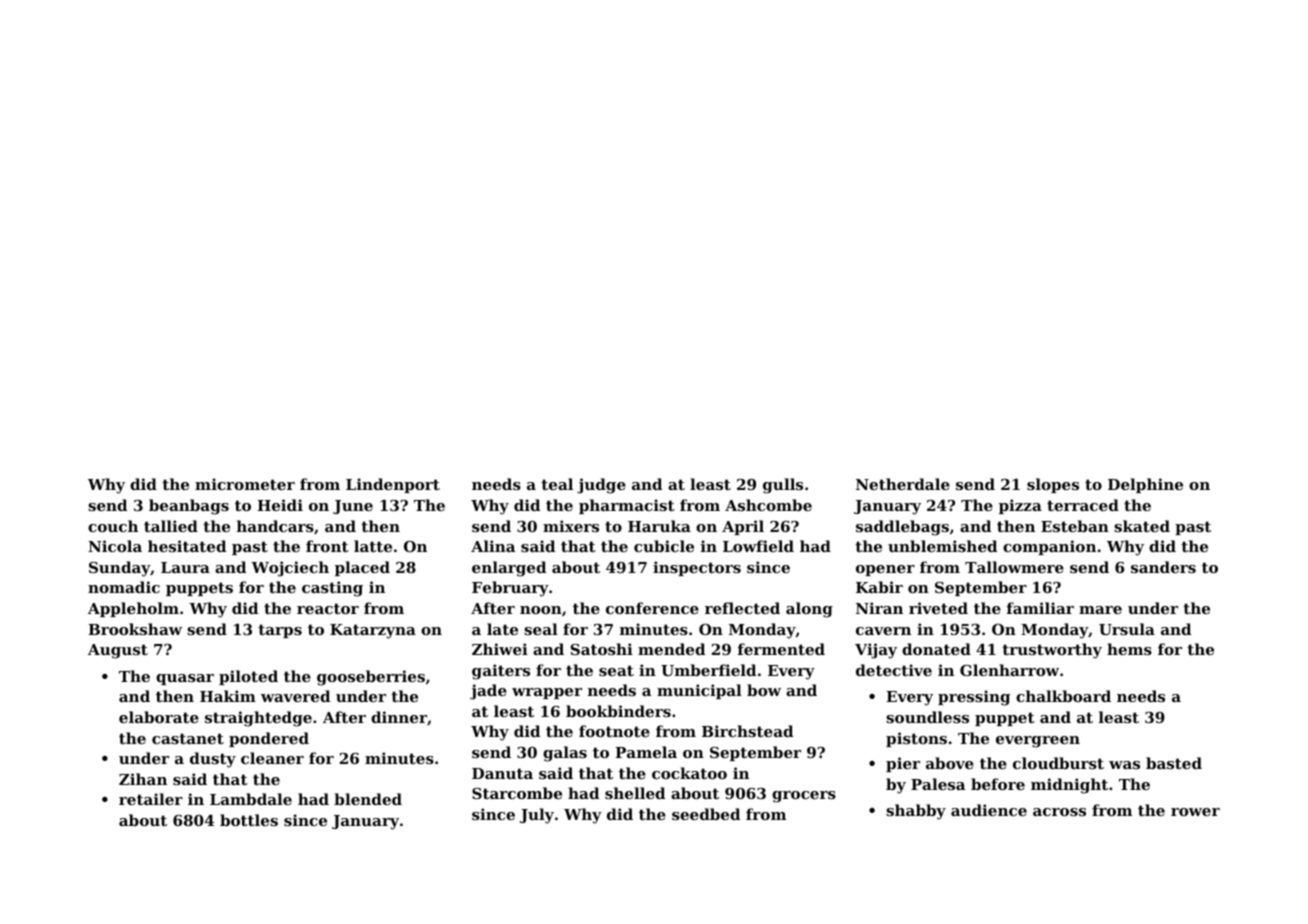 The height and width of the document is (924, 1308). Describe the element at coordinates (742, 608) in the document. I see `reflected` at that location.
